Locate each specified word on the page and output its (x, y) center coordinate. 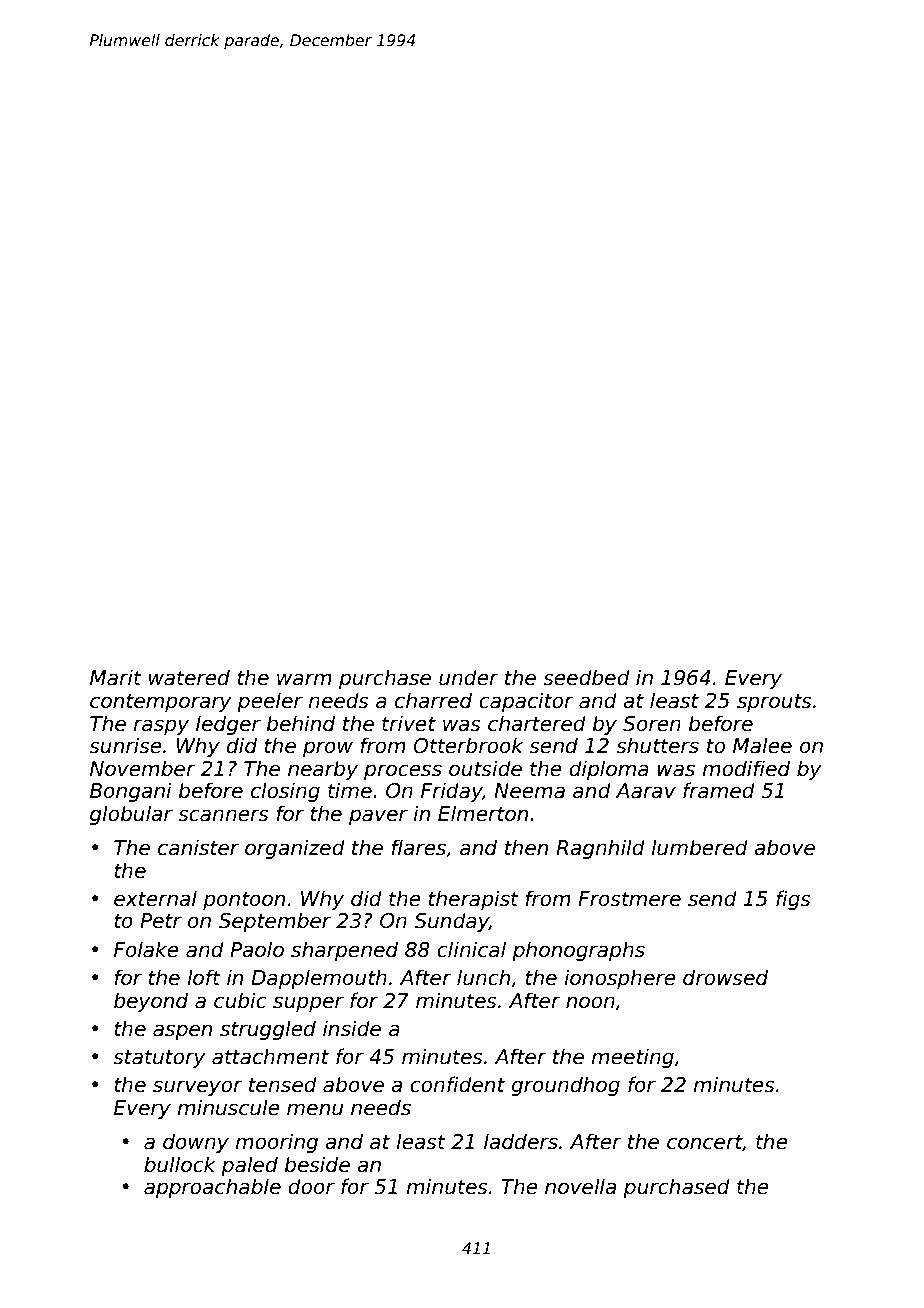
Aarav (646, 791)
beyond (151, 1002)
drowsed (725, 977)
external (155, 898)
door (311, 1186)
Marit (116, 677)
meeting (632, 1058)
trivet (409, 723)
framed (719, 790)
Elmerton (483, 813)
